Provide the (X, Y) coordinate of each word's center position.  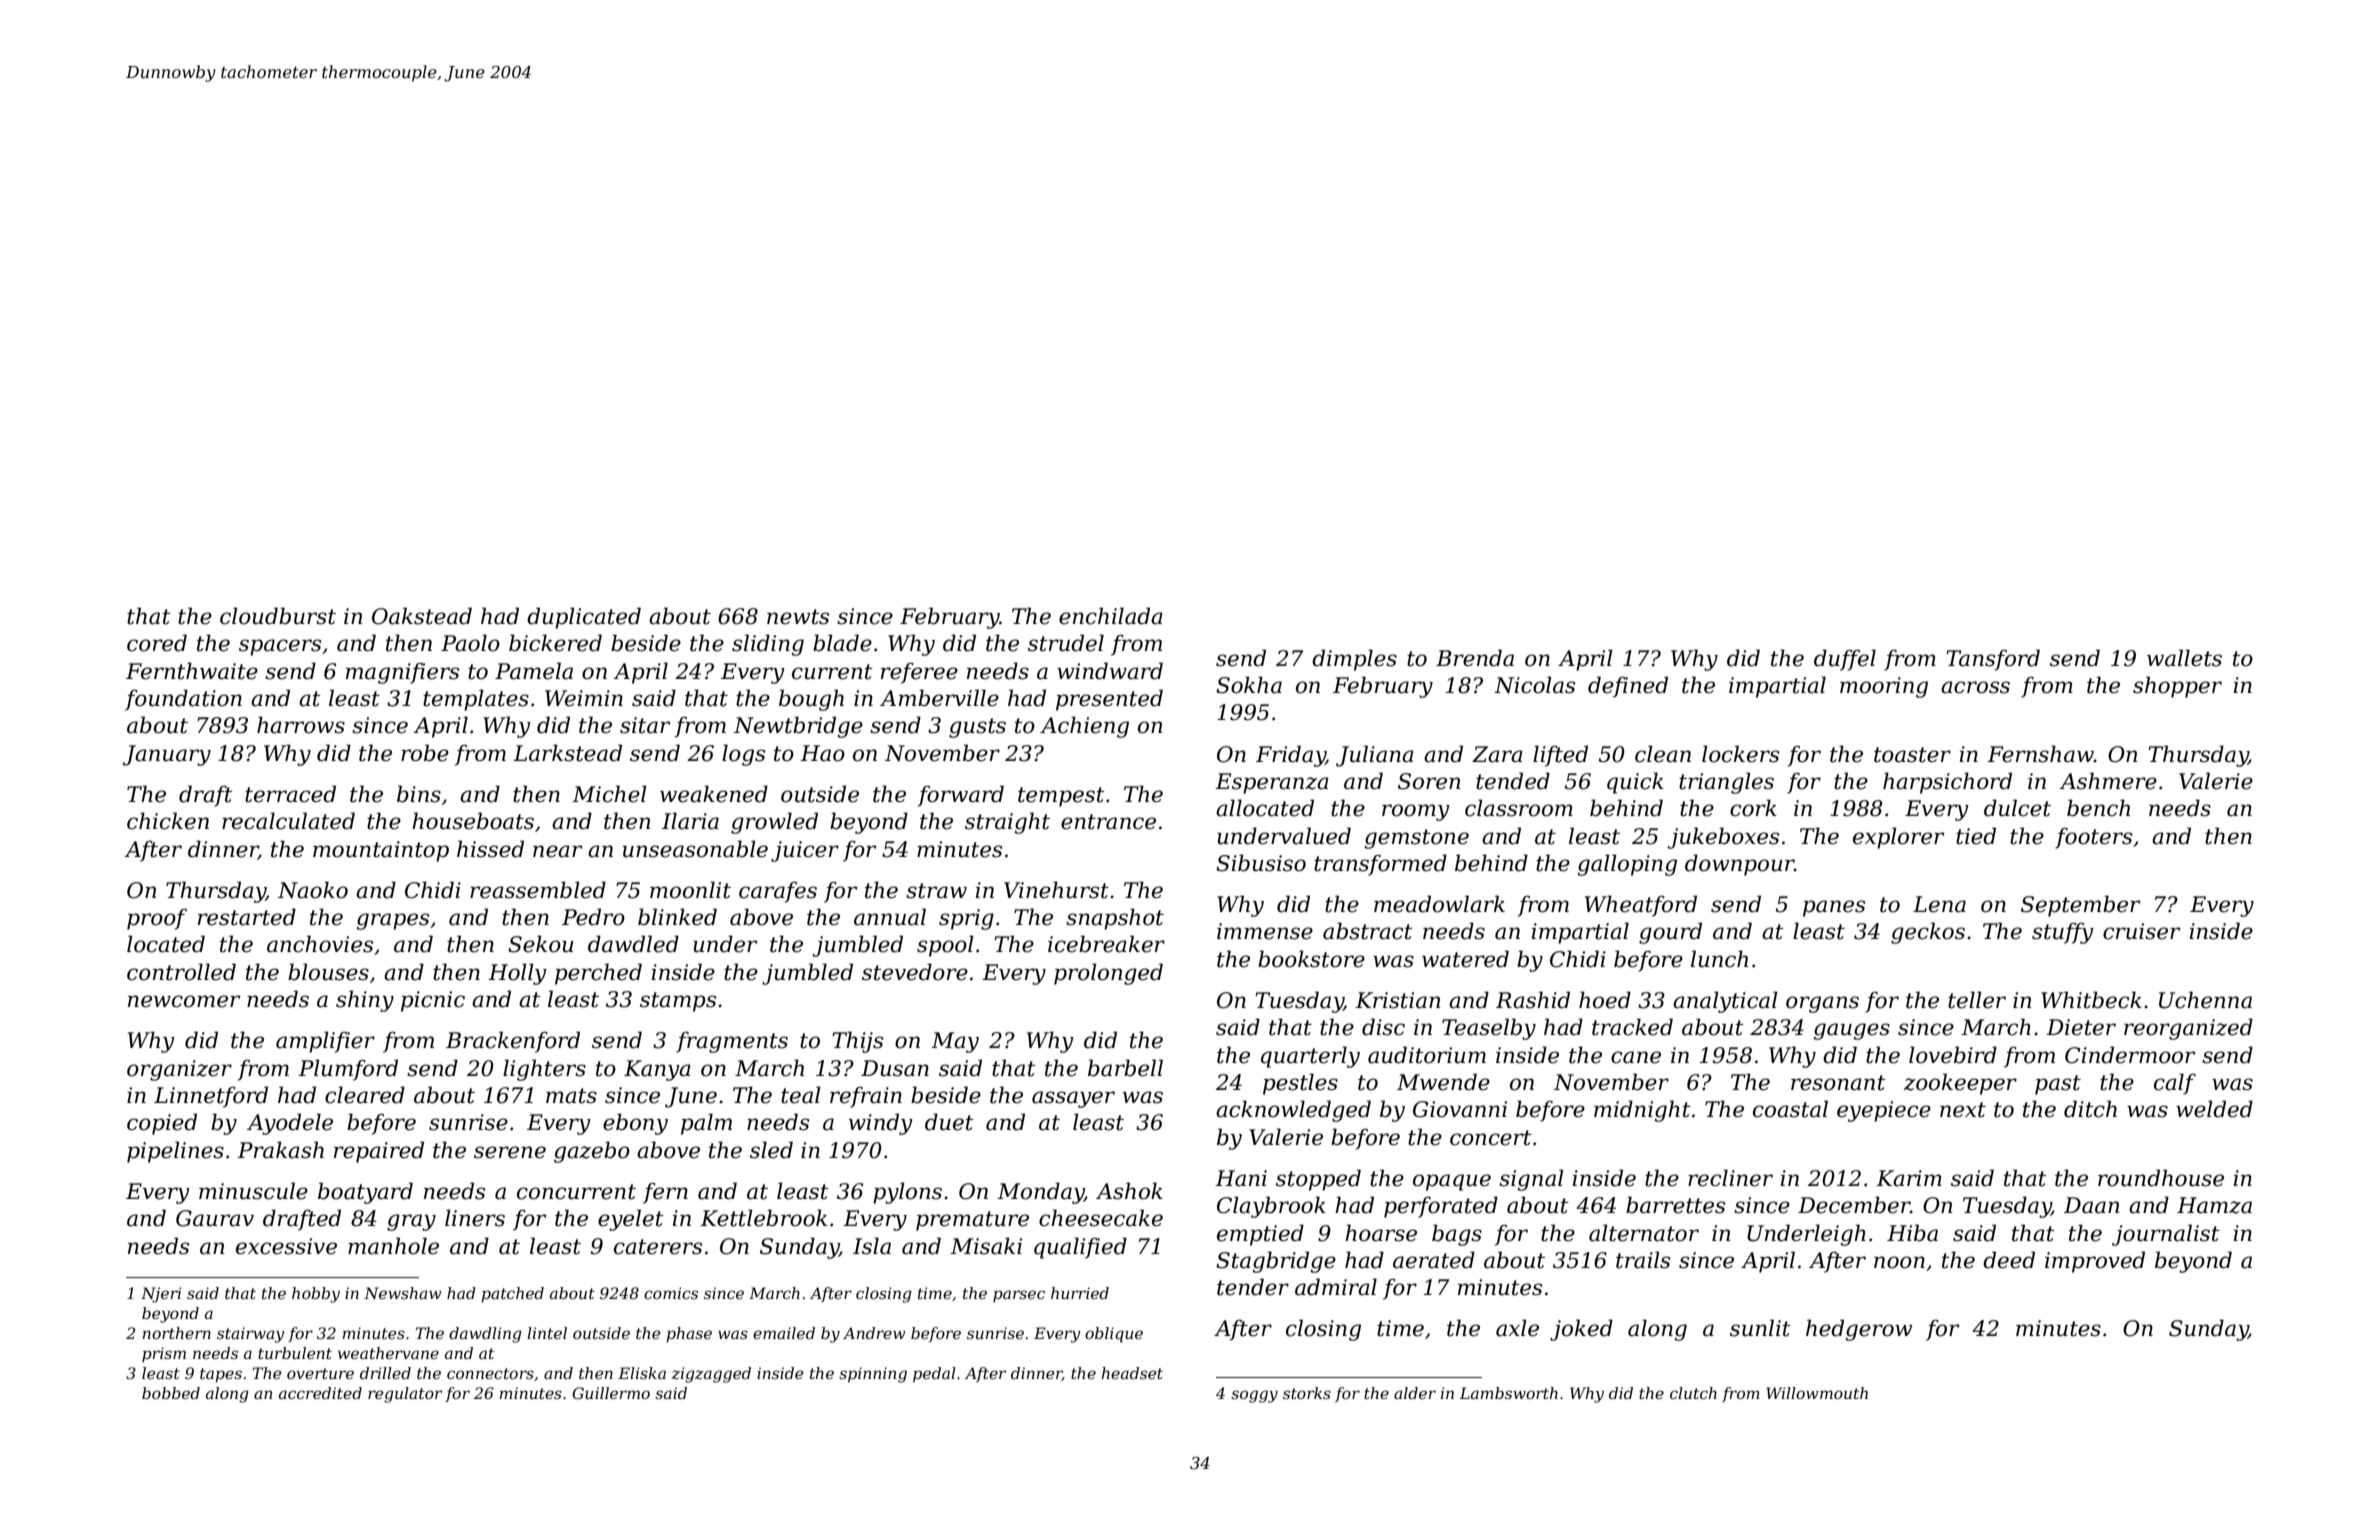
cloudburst (278, 616)
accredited (320, 1393)
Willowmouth (1817, 1393)
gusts (977, 728)
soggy (1254, 1396)
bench (2098, 808)
